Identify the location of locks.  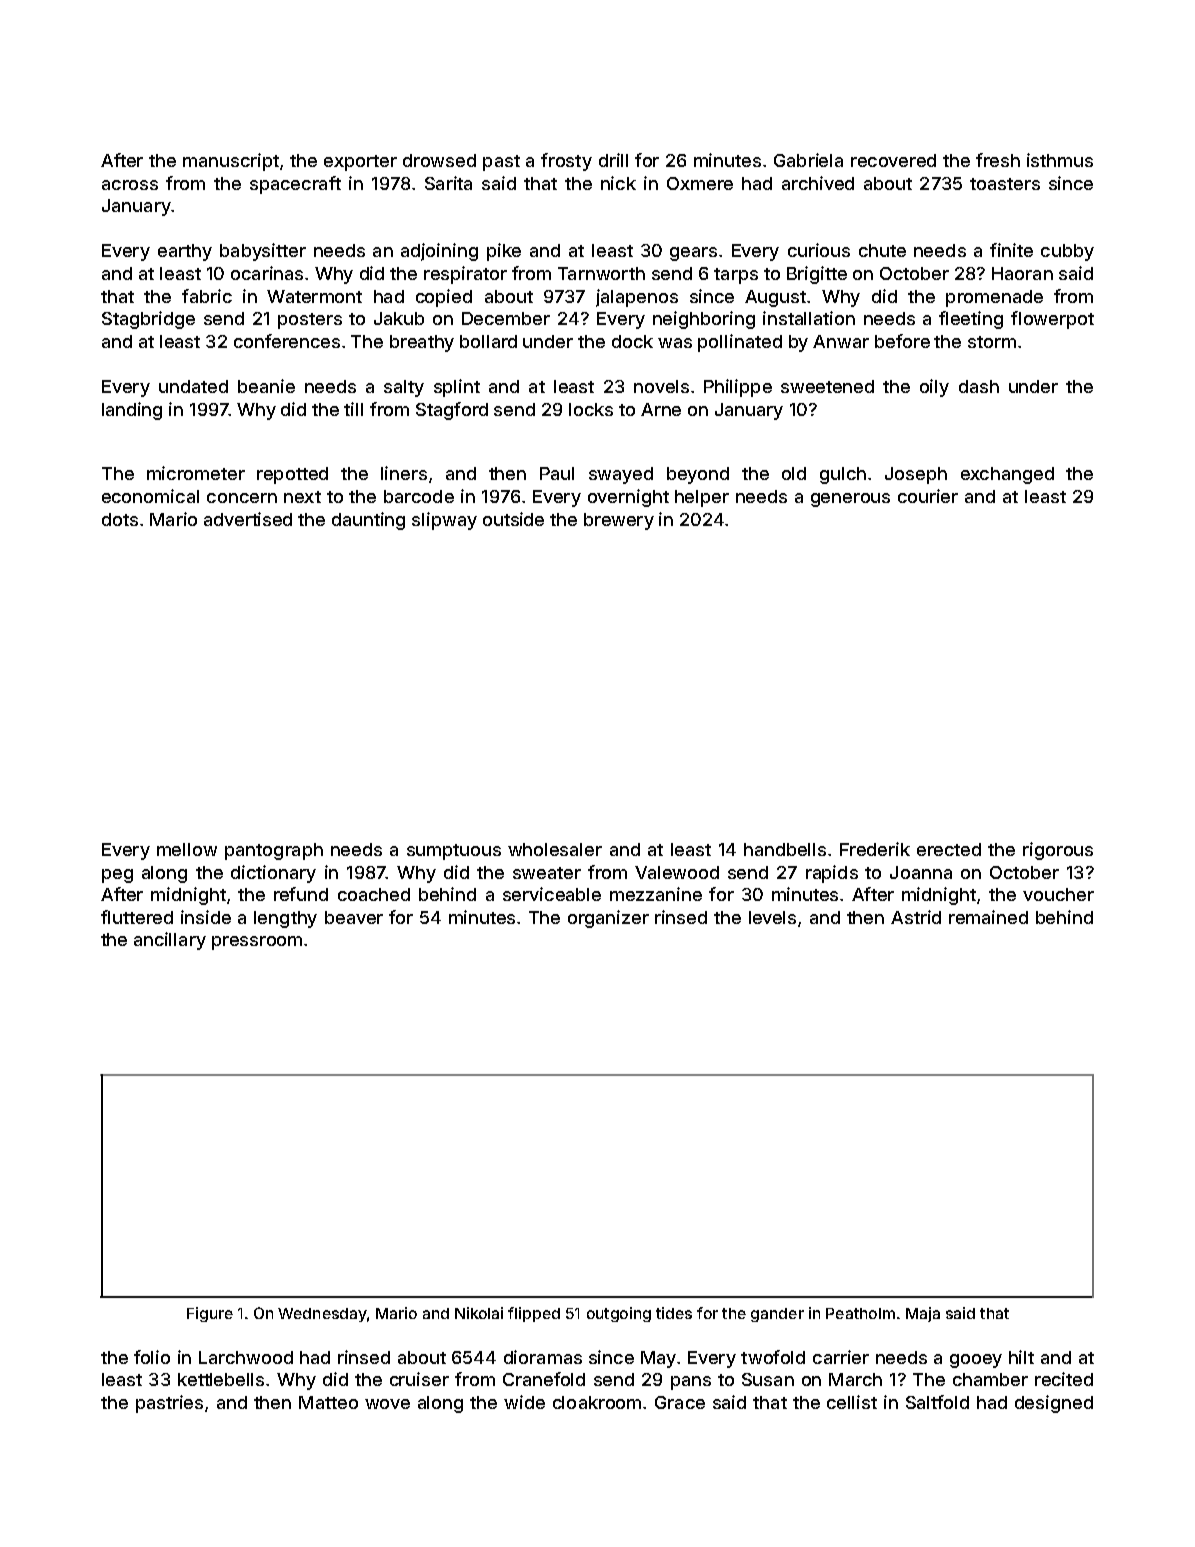
(591, 409).
